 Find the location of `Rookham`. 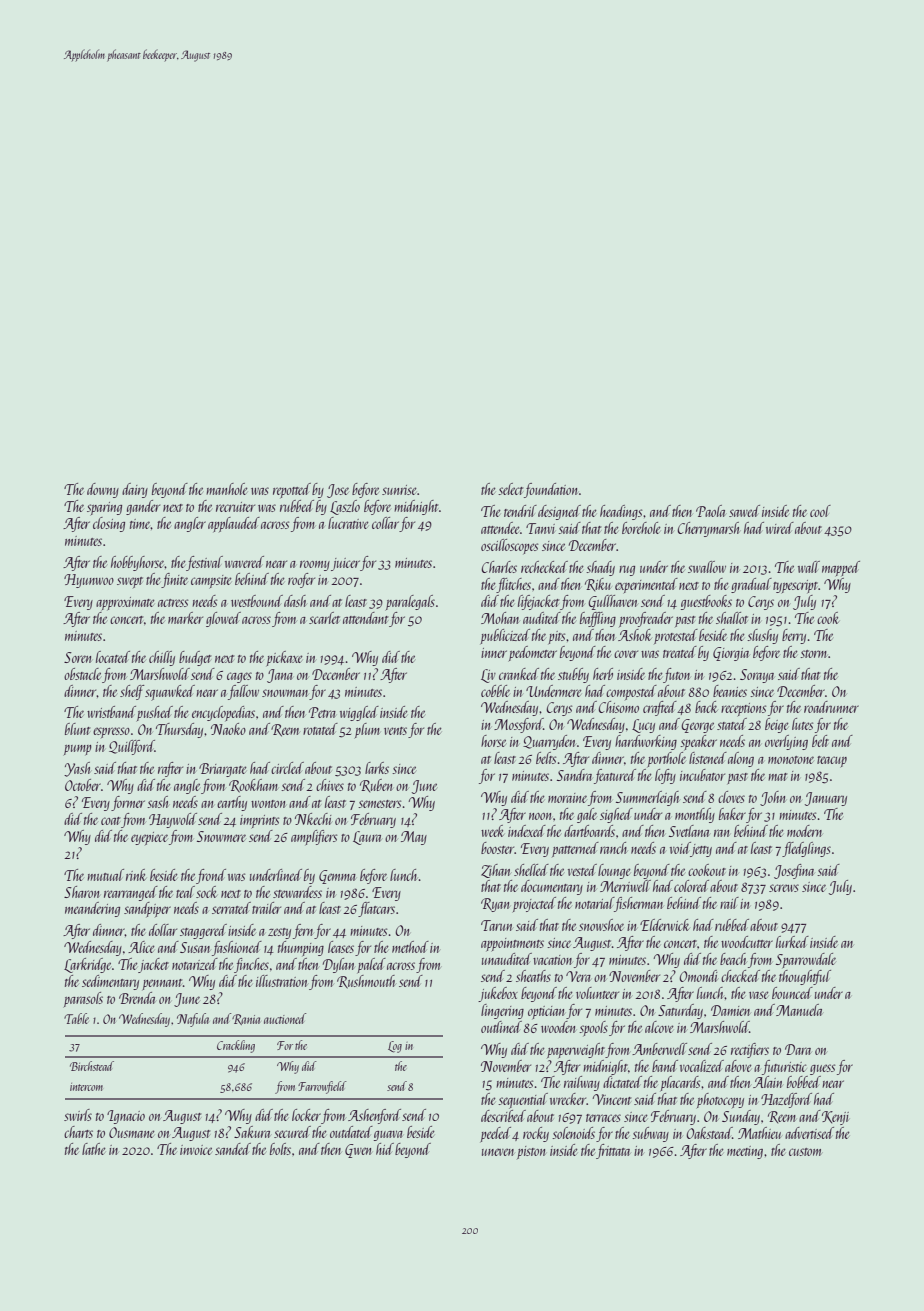

Rookham is located at coordinates (253, 786).
